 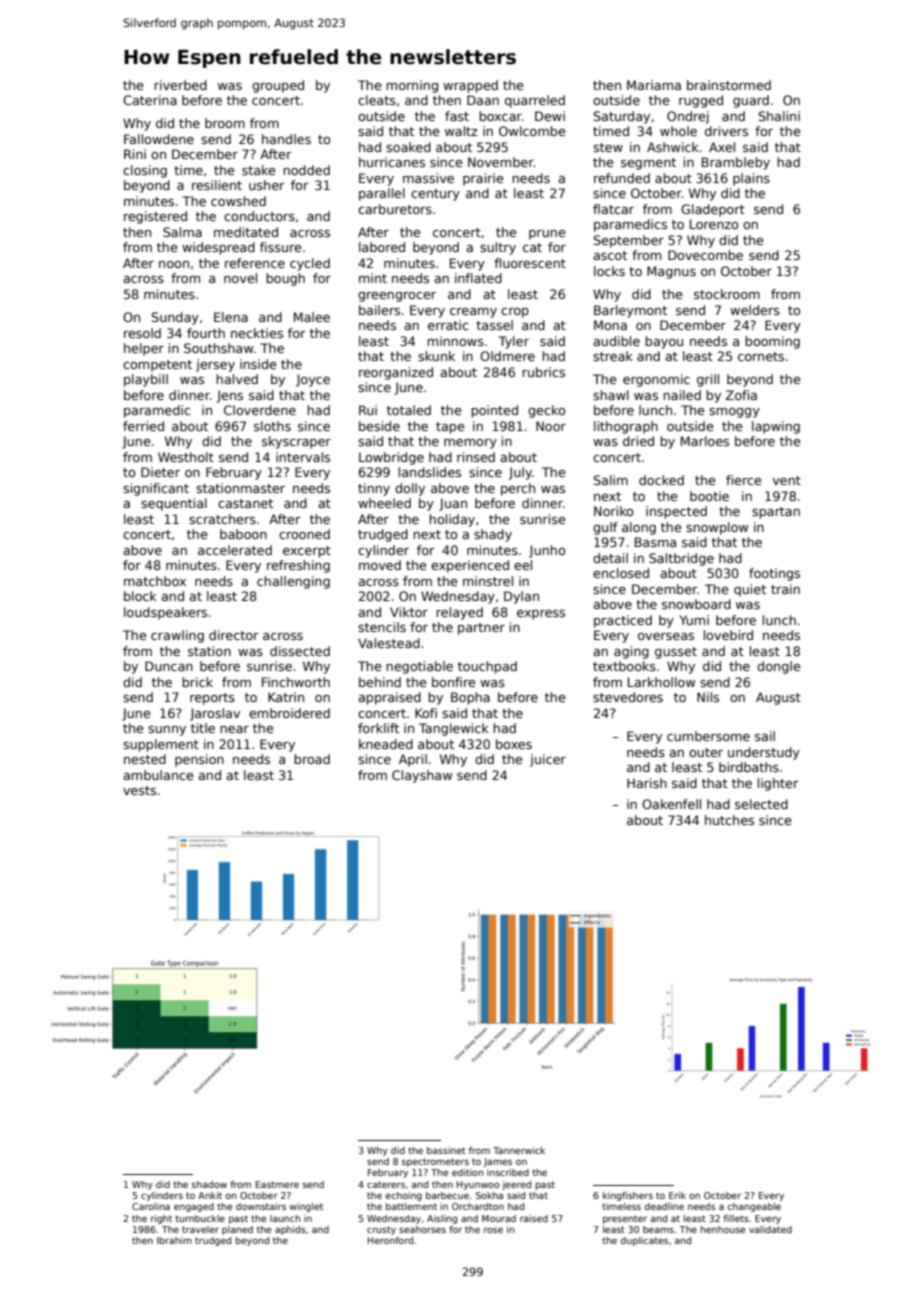 What do you see at coordinates (215, 714) in the screenshot?
I see `Jaroslav` at bounding box center [215, 714].
